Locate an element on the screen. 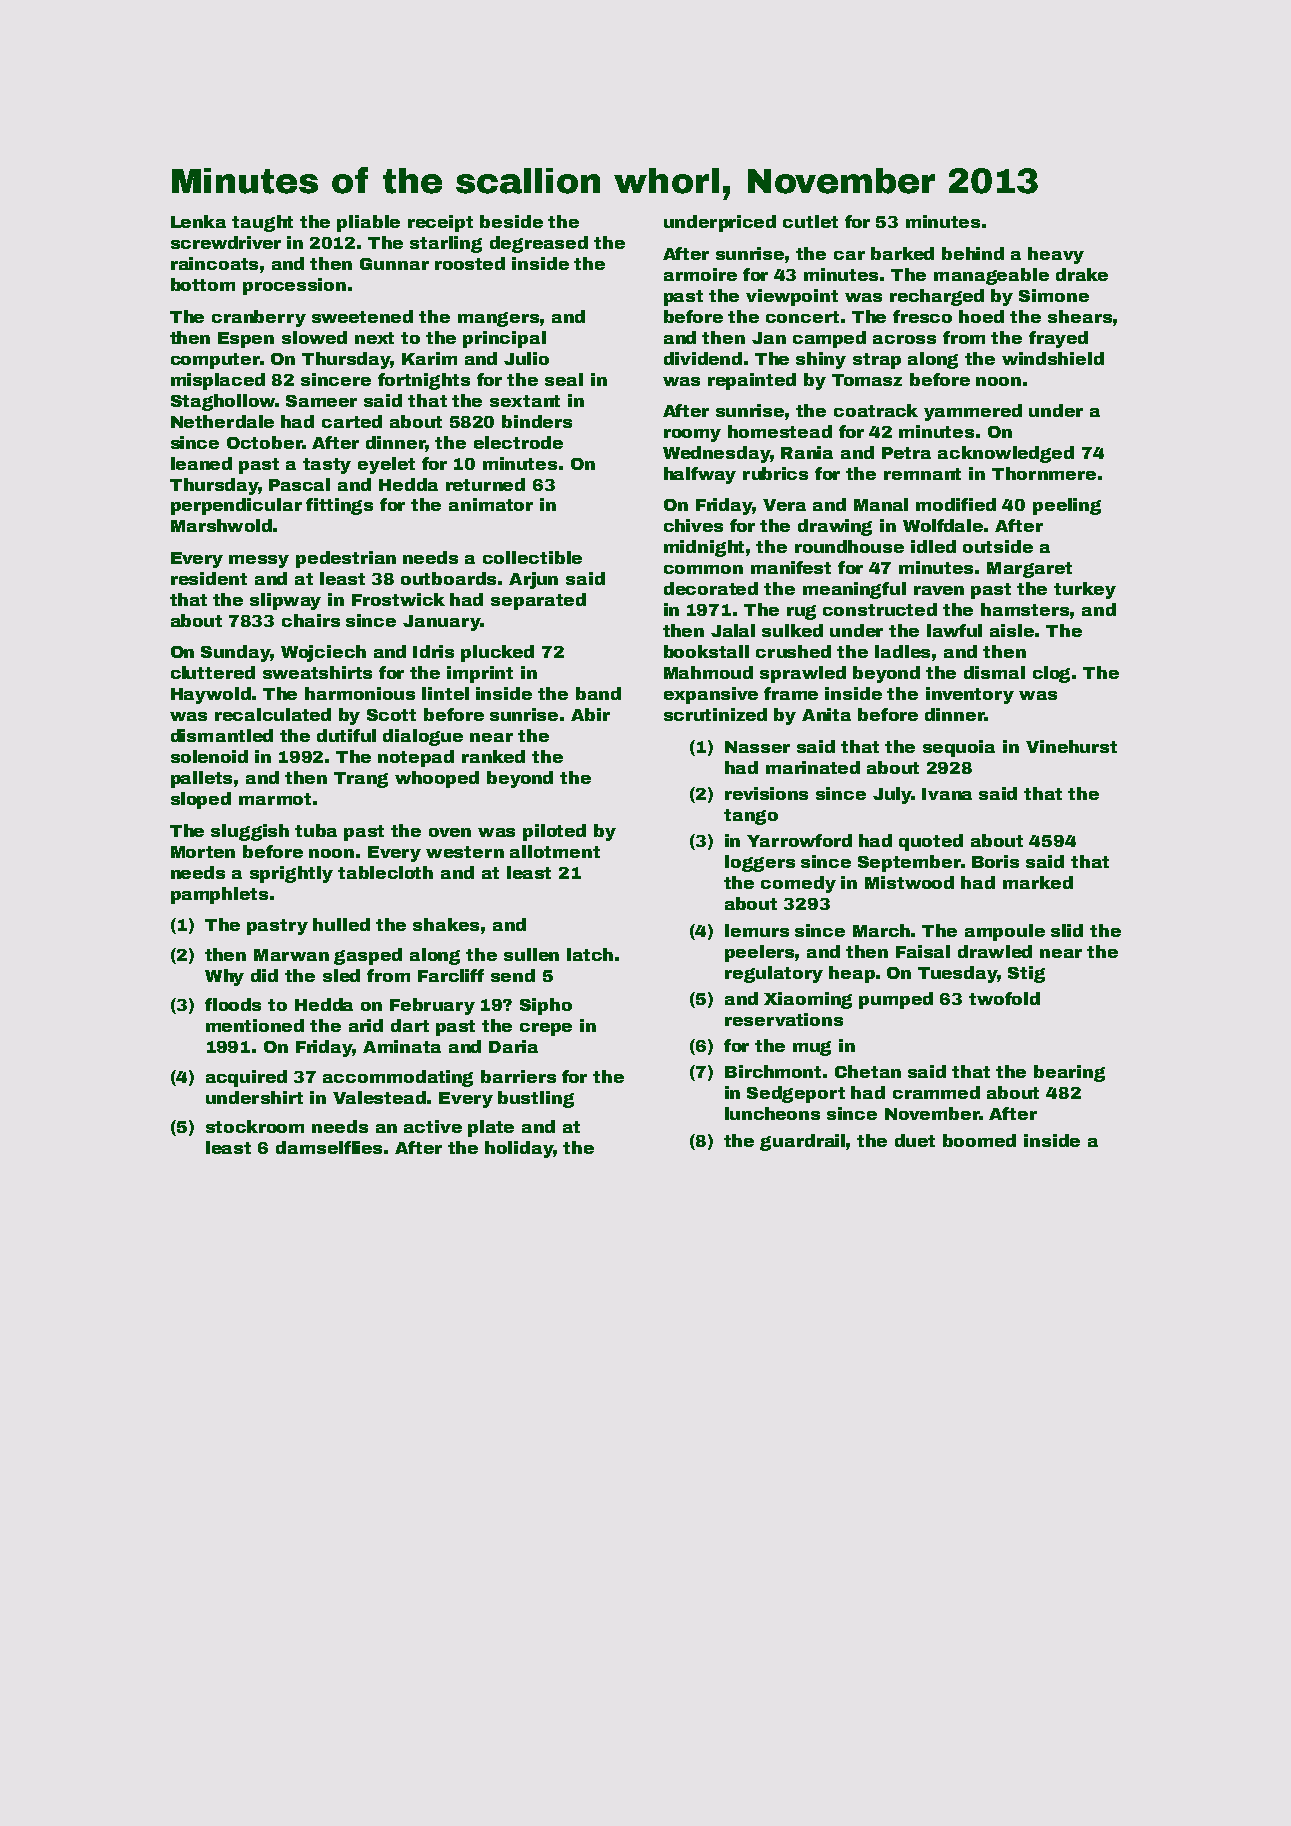 This screenshot has width=1291, height=1826. leaned is located at coordinates (201, 463).
